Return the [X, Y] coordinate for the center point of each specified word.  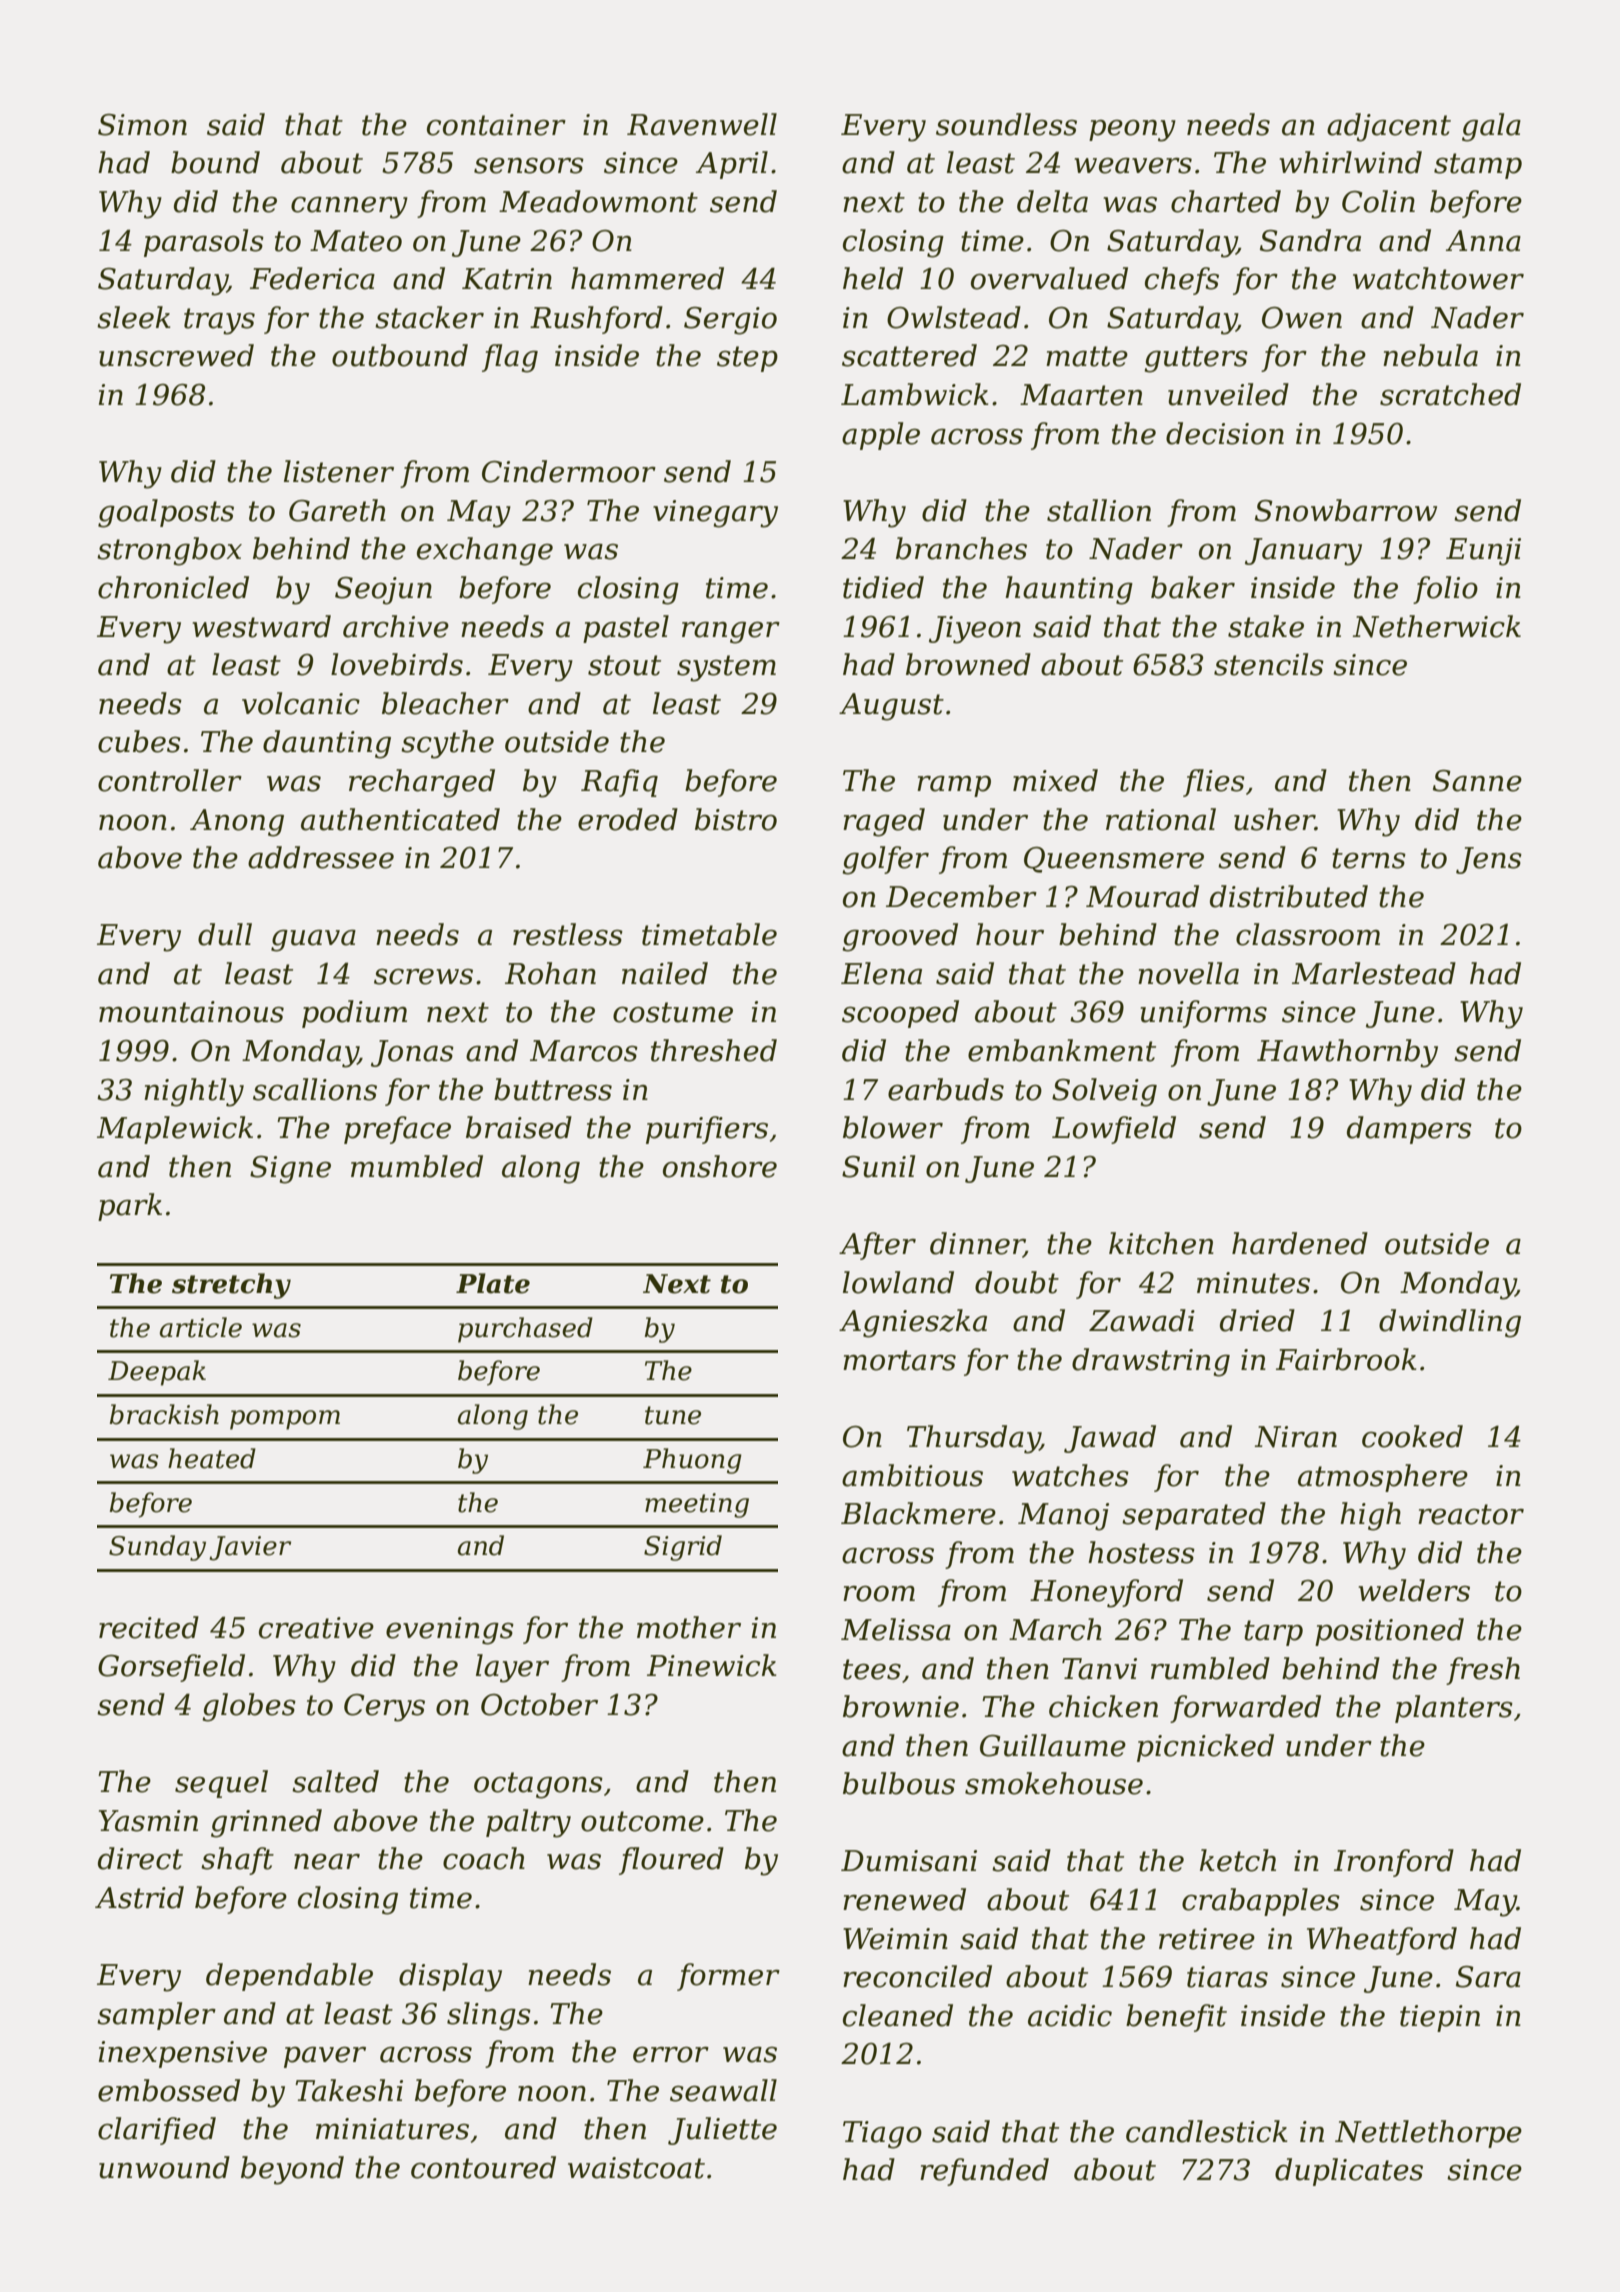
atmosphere [1383, 1478]
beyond [292, 2170]
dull [225, 934]
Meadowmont [598, 201]
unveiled [1228, 394]
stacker [429, 317]
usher [1274, 819]
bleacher [445, 703]
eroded [628, 819]
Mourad [1142, 896]
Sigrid [683, 1548]
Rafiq [619, 783]
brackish [164, 1414]
